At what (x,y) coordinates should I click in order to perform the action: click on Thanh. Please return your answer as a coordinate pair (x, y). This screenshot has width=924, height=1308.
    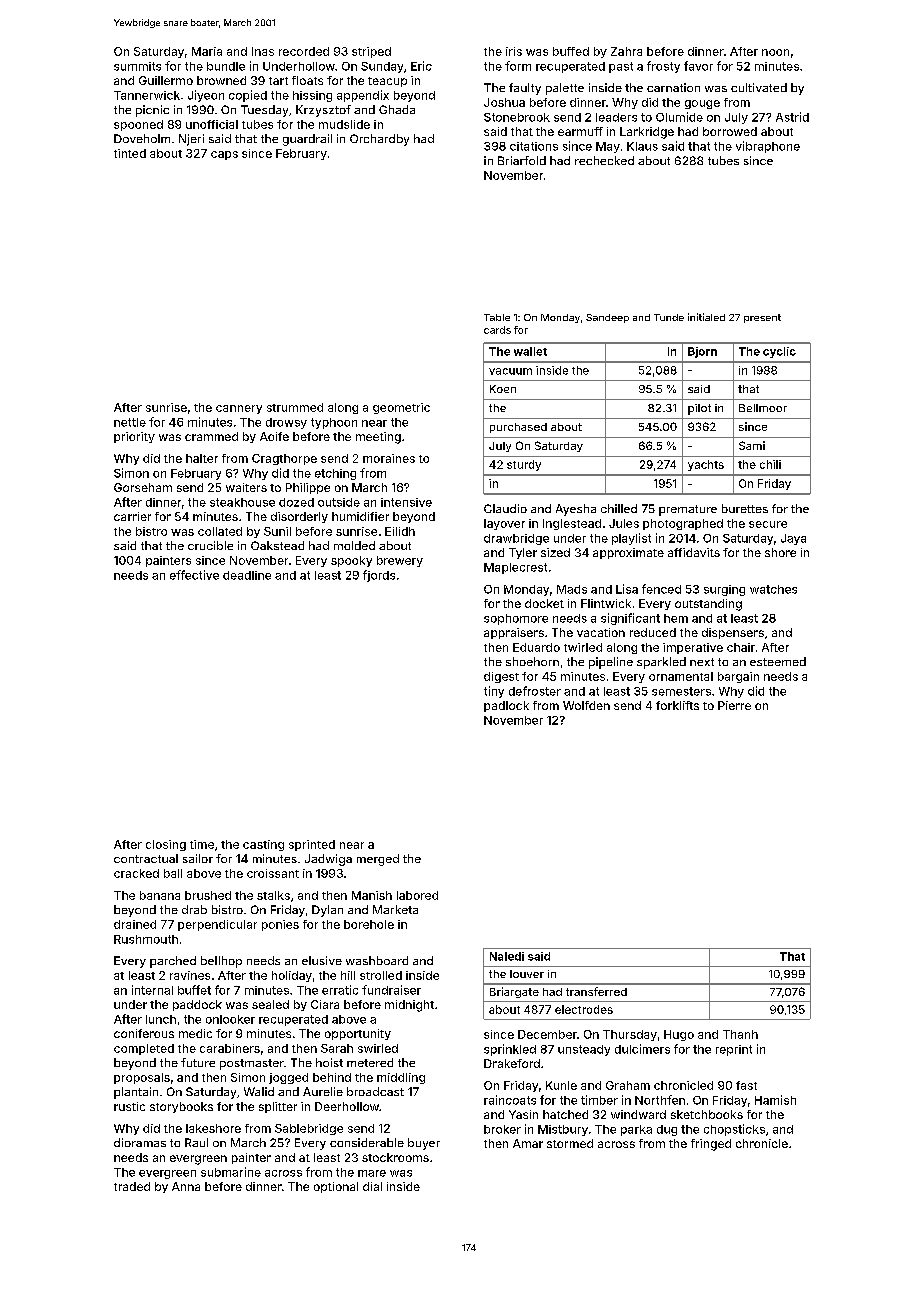
    Looking at the image, I should click on (740, 1034).
